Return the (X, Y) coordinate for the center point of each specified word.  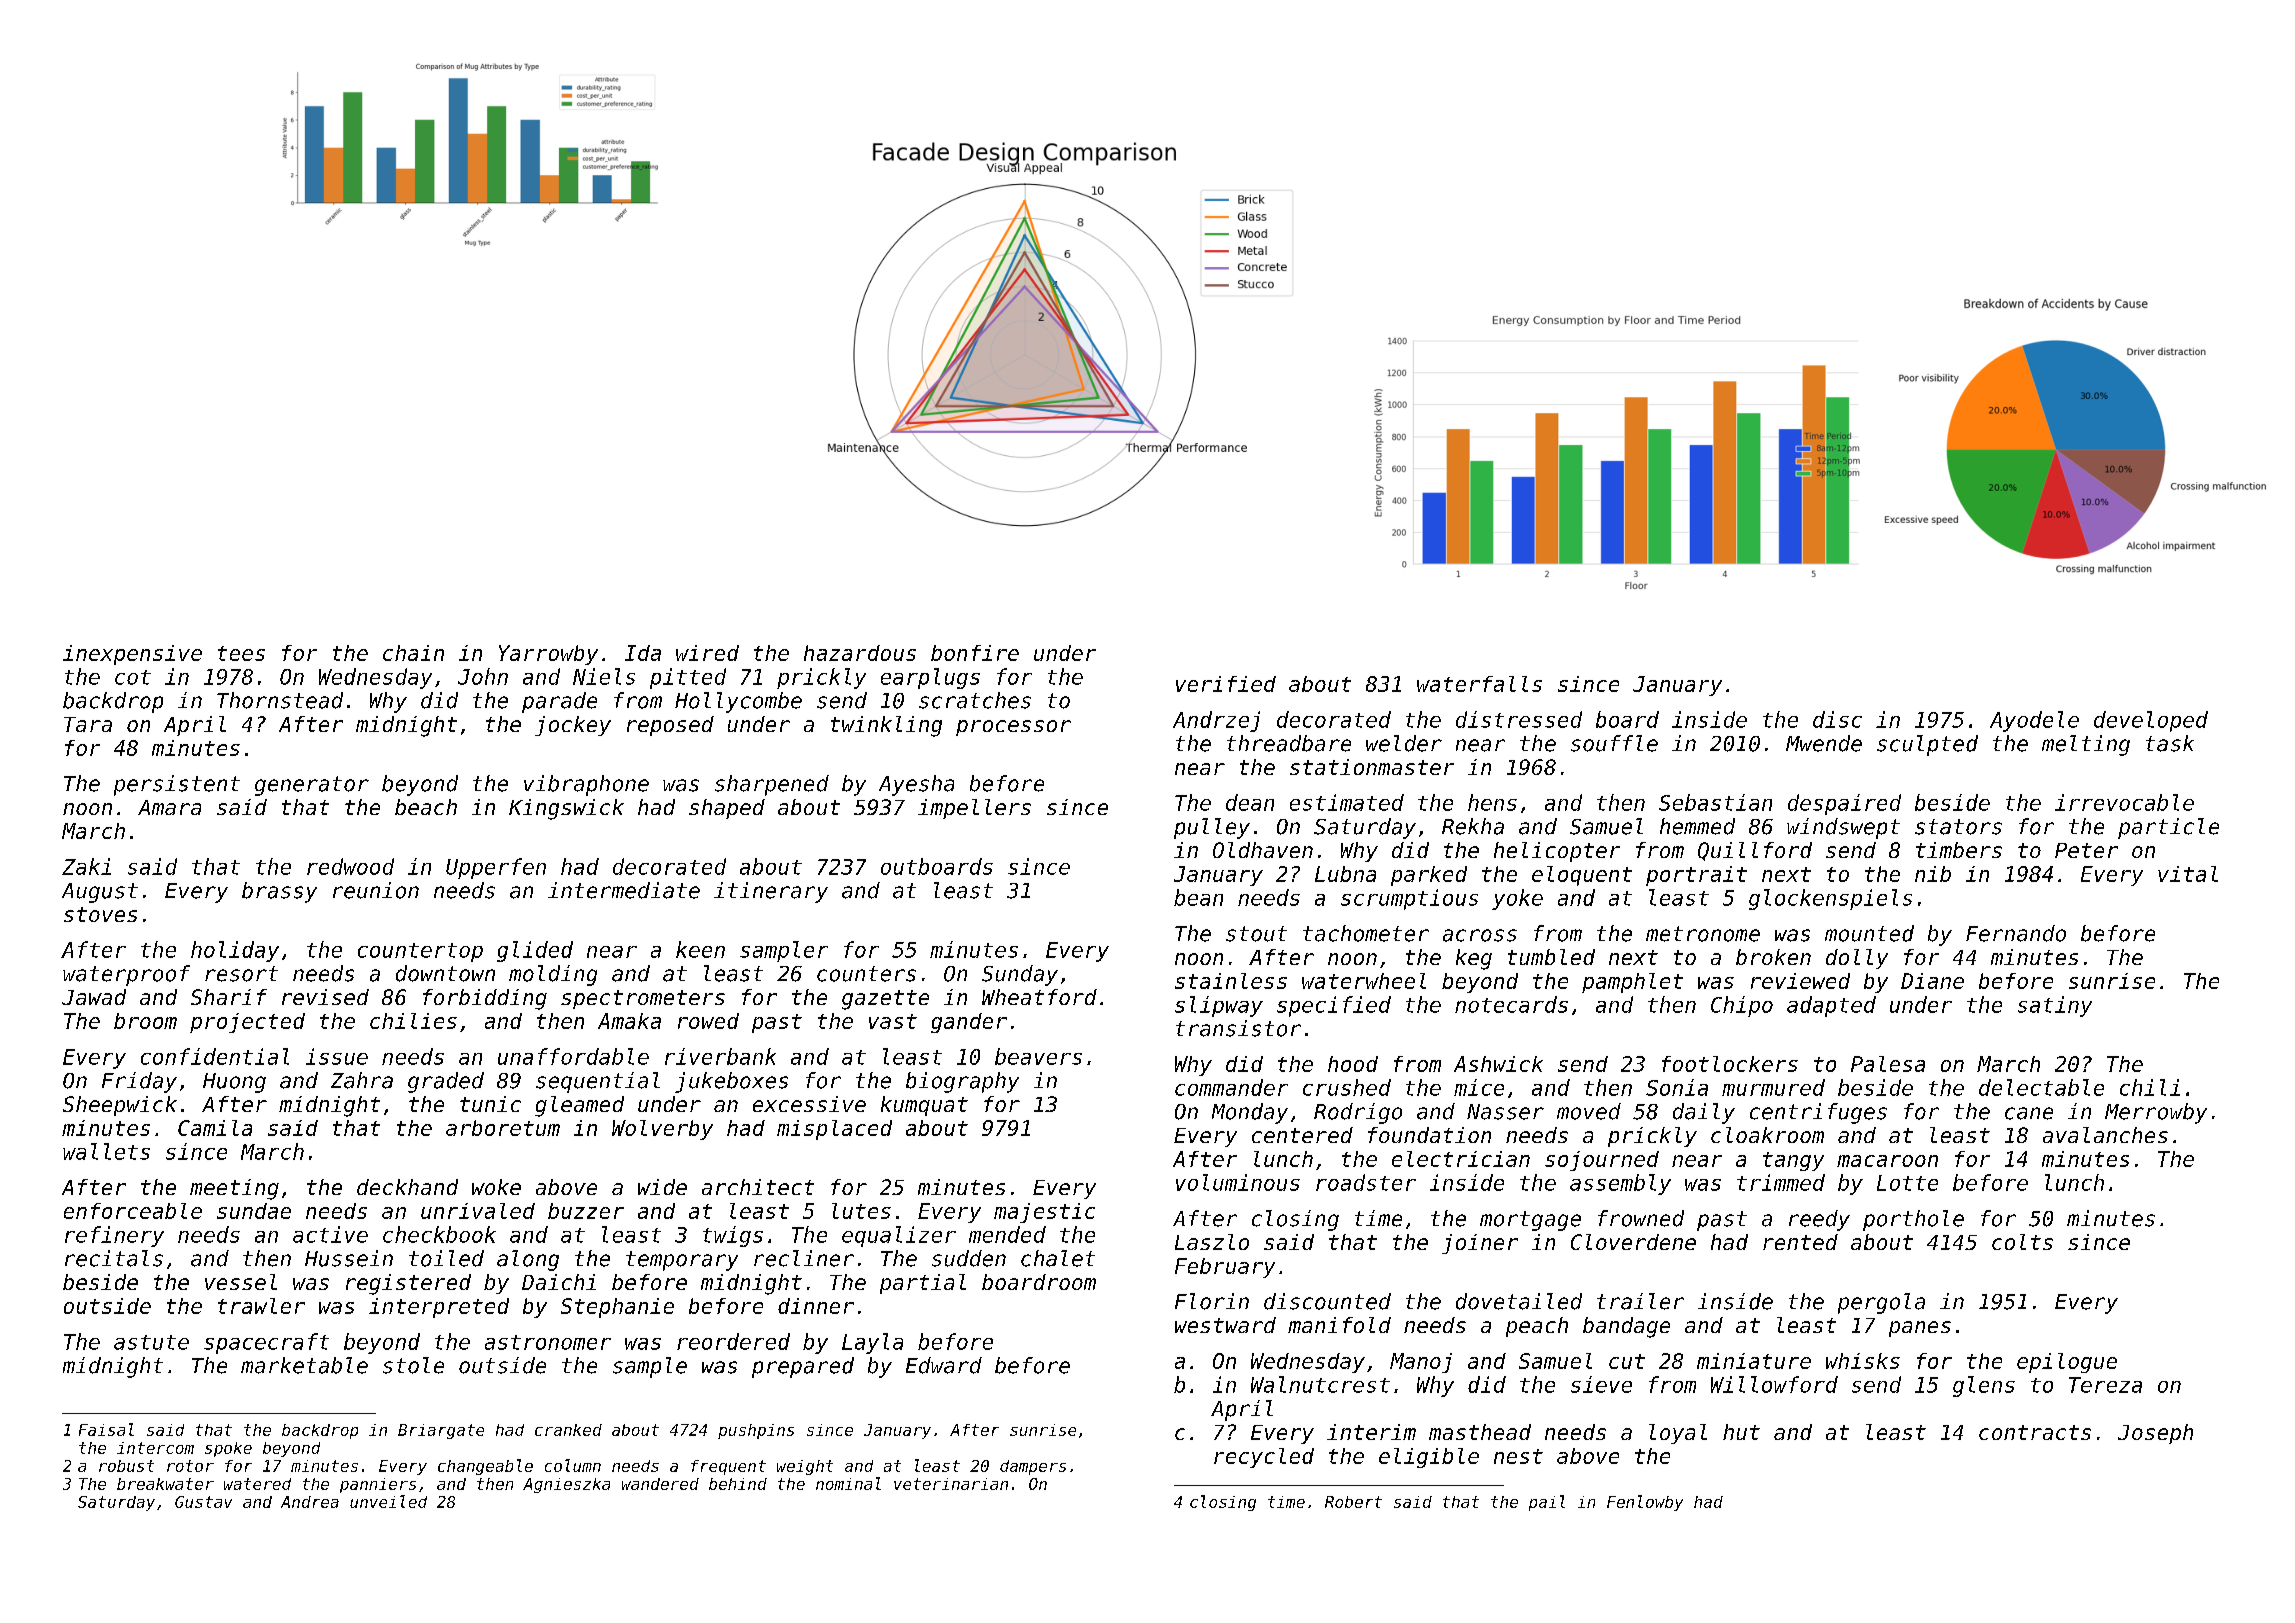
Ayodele (2034, 721)
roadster (1366, 1182)
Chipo (1742, 1006)
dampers (1033, 1467)
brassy (279, 892)
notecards (1511, 1004)
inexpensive (132, 655)
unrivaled (478, 1211)
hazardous (860, 653)
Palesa (1888, 1064)
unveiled (388, 1501)
